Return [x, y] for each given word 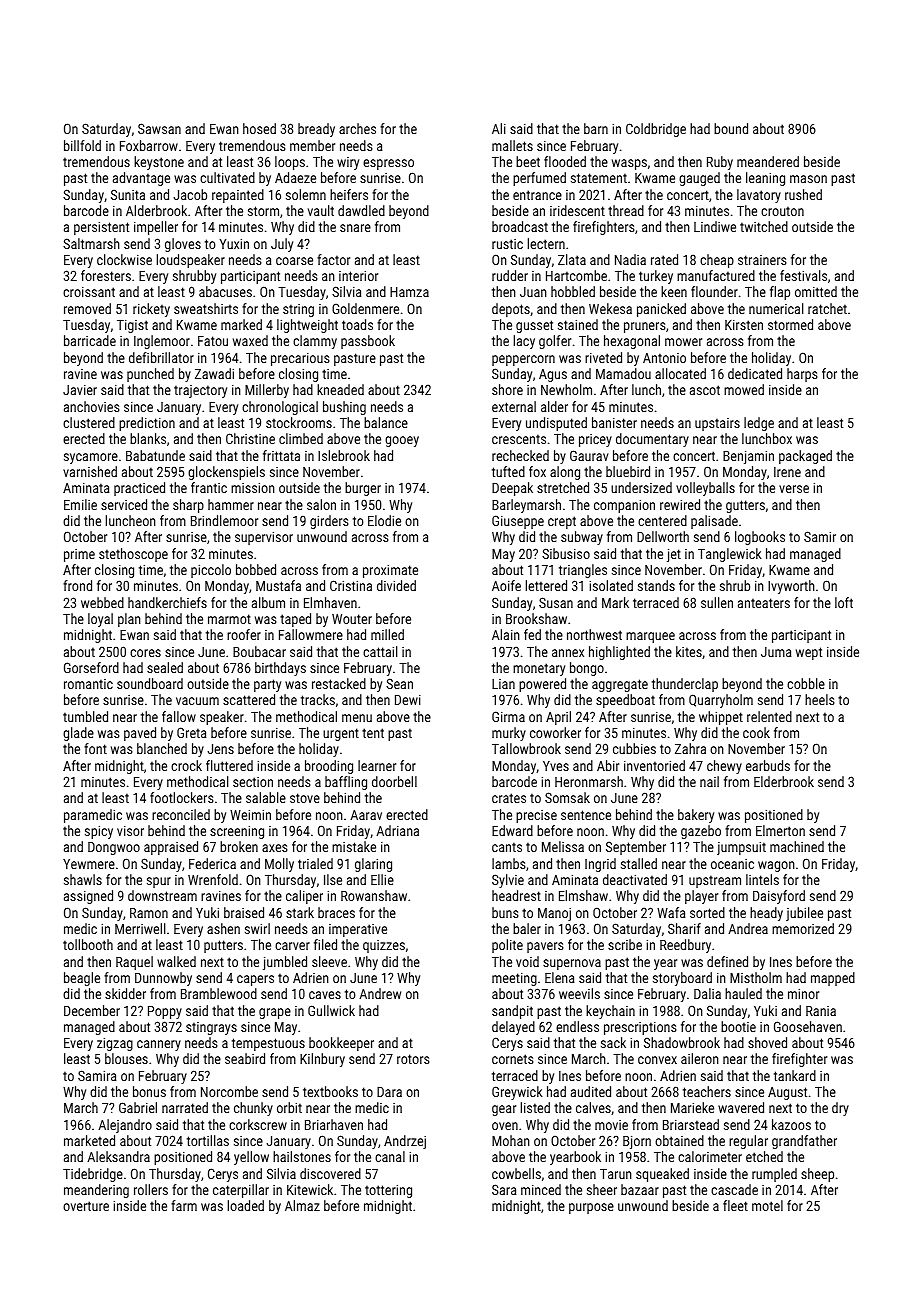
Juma [776, 652]
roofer [244, 634]
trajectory [200, 391]
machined [797, 846]
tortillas [208, 1140]
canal [390, 1156]
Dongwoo [114, 848]
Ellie [382, 879]
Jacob [190, 194]
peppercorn [523, 360]
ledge [759, 424]
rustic [507, 244]
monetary [539, 669]
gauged [699, 179]
